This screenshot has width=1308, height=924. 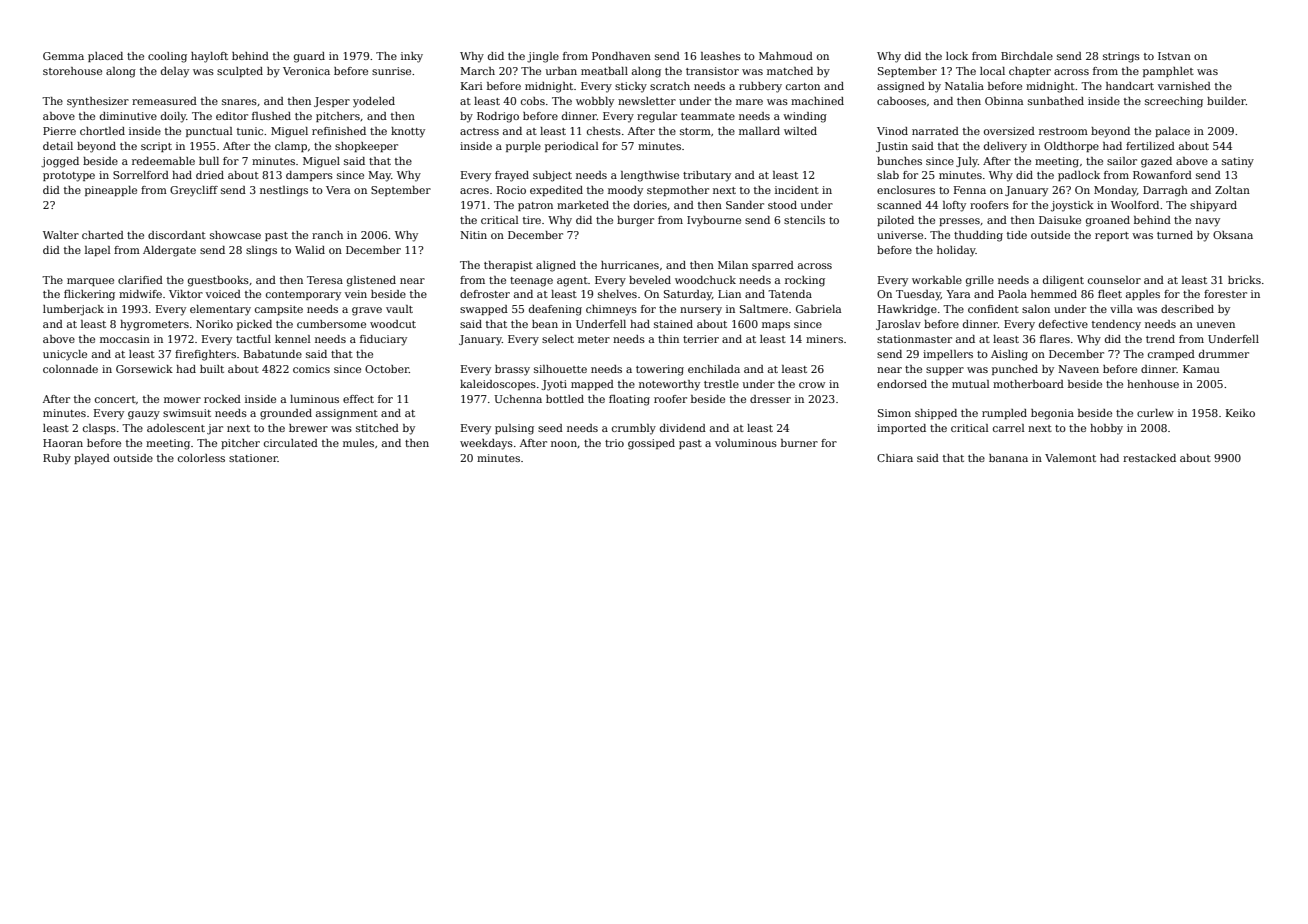 I want to click on stencils, so click(x=804, y=220).
